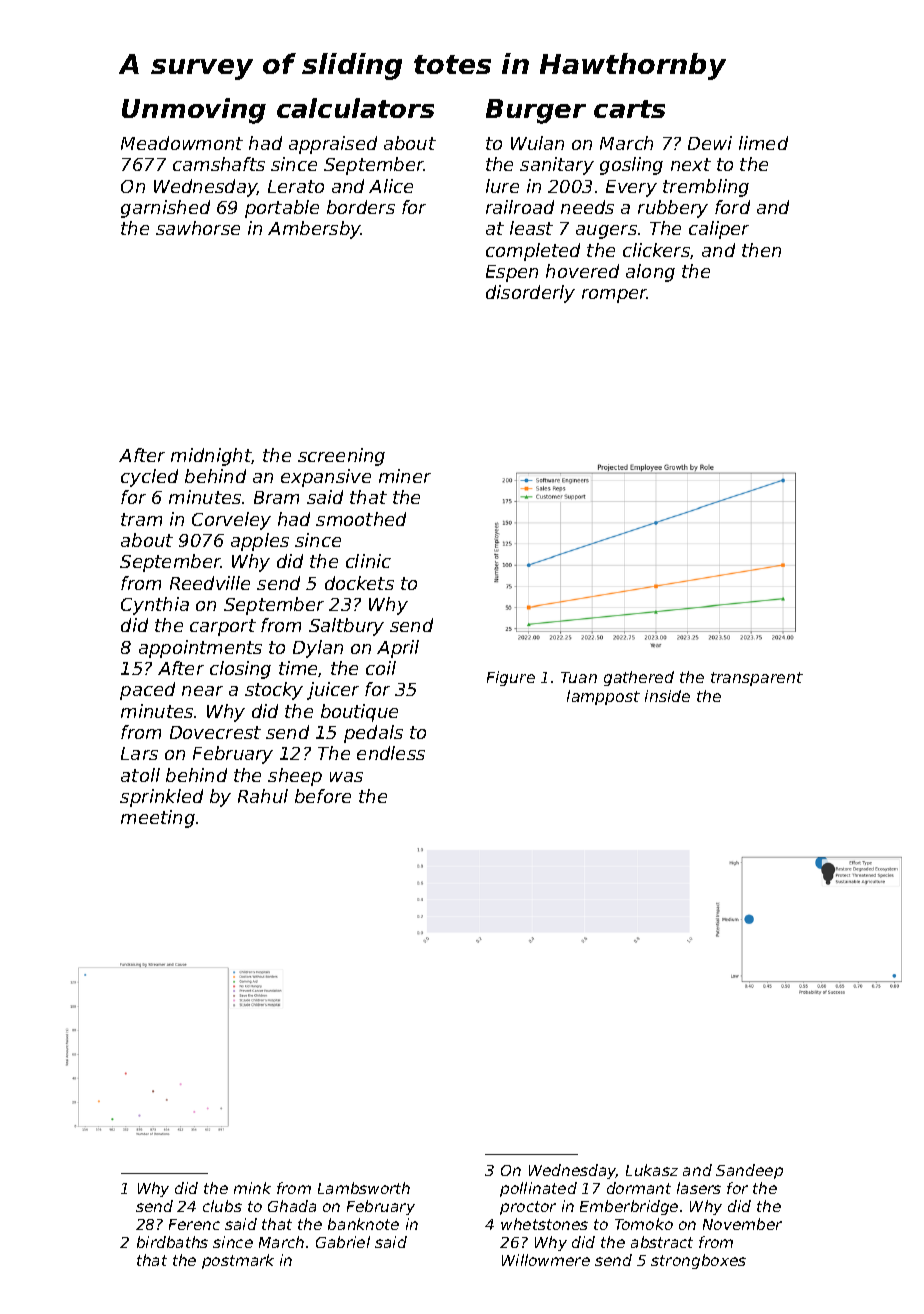  I want to click on transparent, so click(757, 679).
